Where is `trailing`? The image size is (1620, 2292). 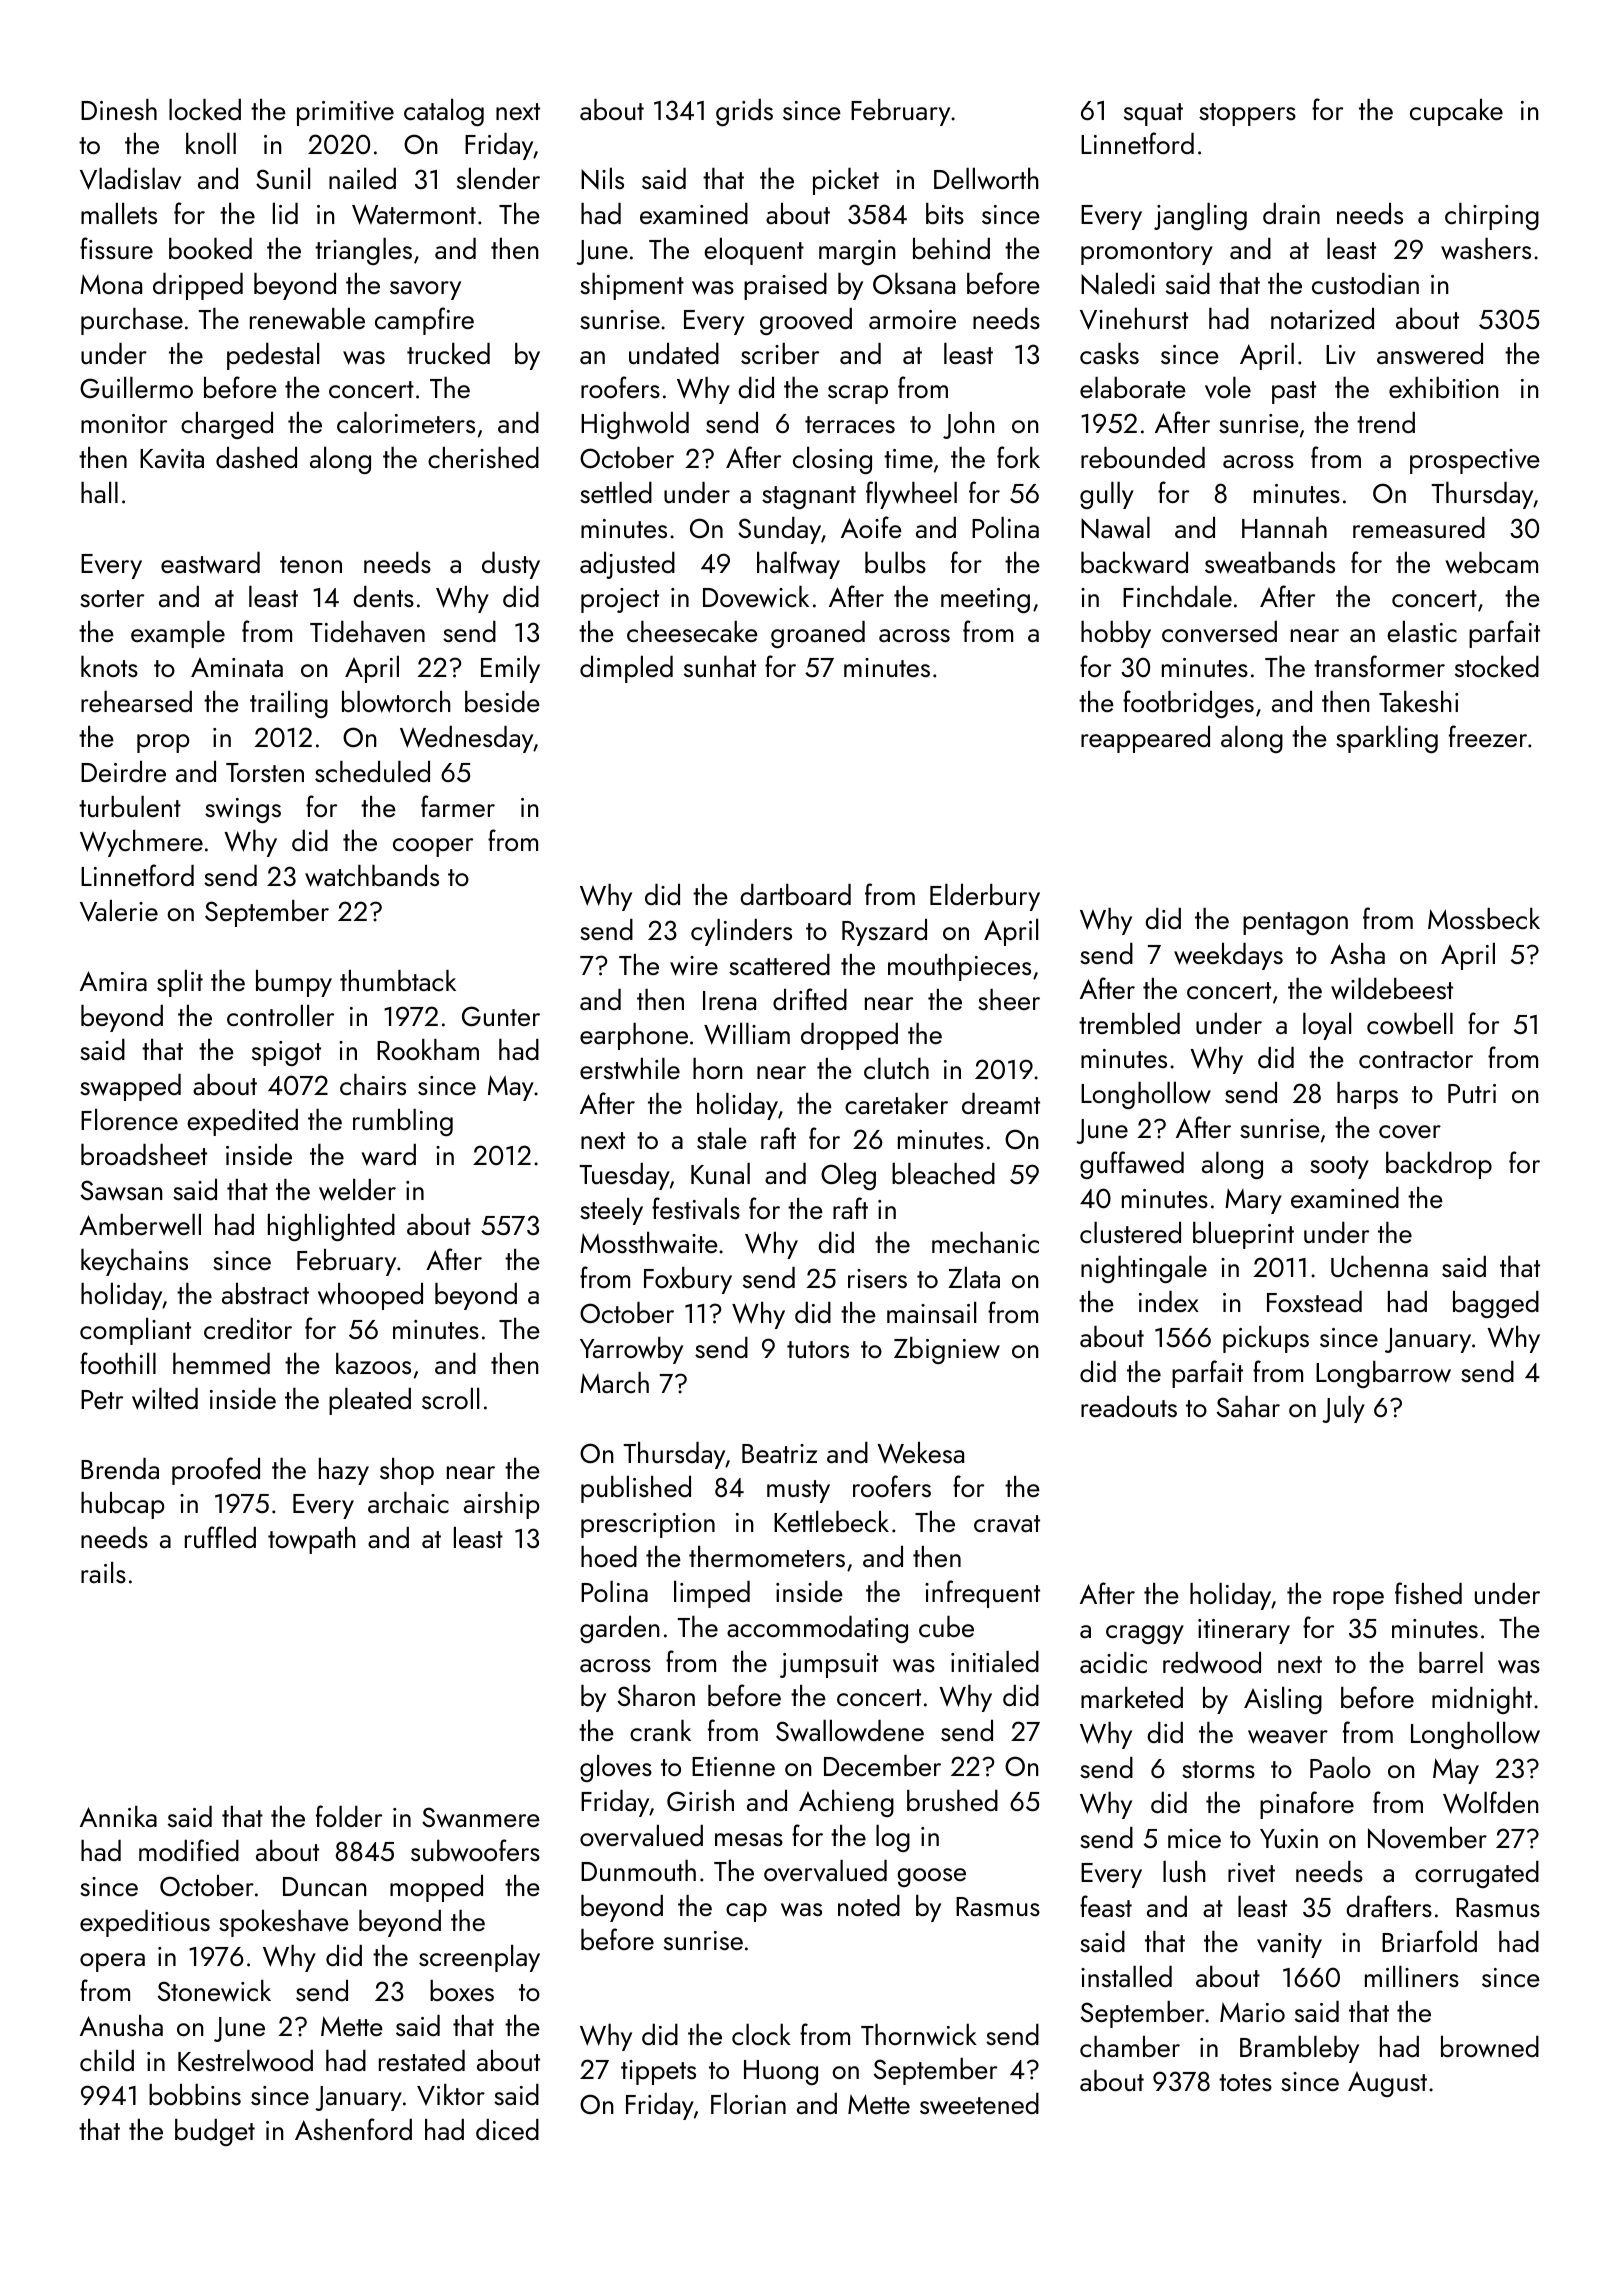
trailing is located at coordinates (289, 704).
